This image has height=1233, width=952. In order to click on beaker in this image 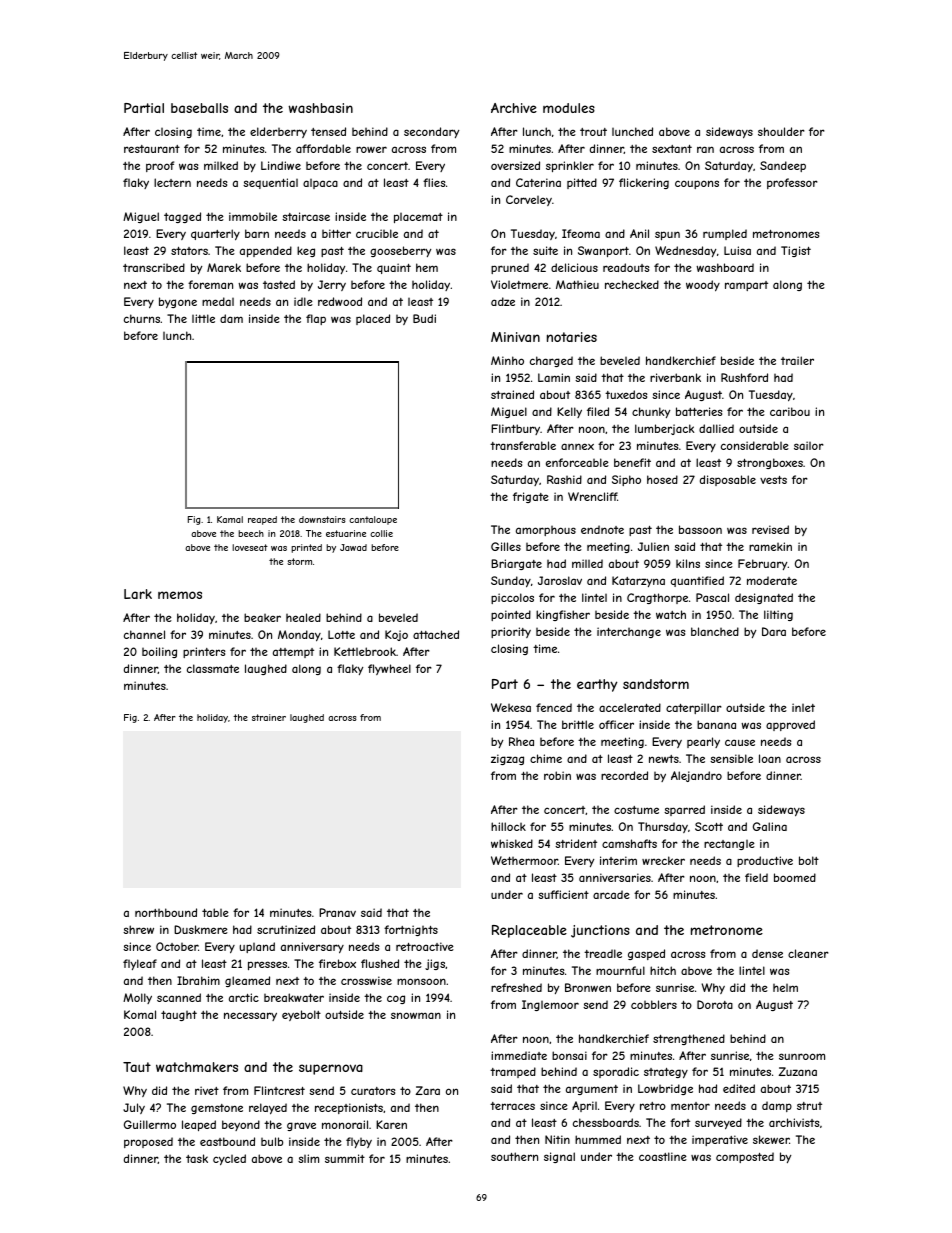, I will do `click(262, 617)`.
